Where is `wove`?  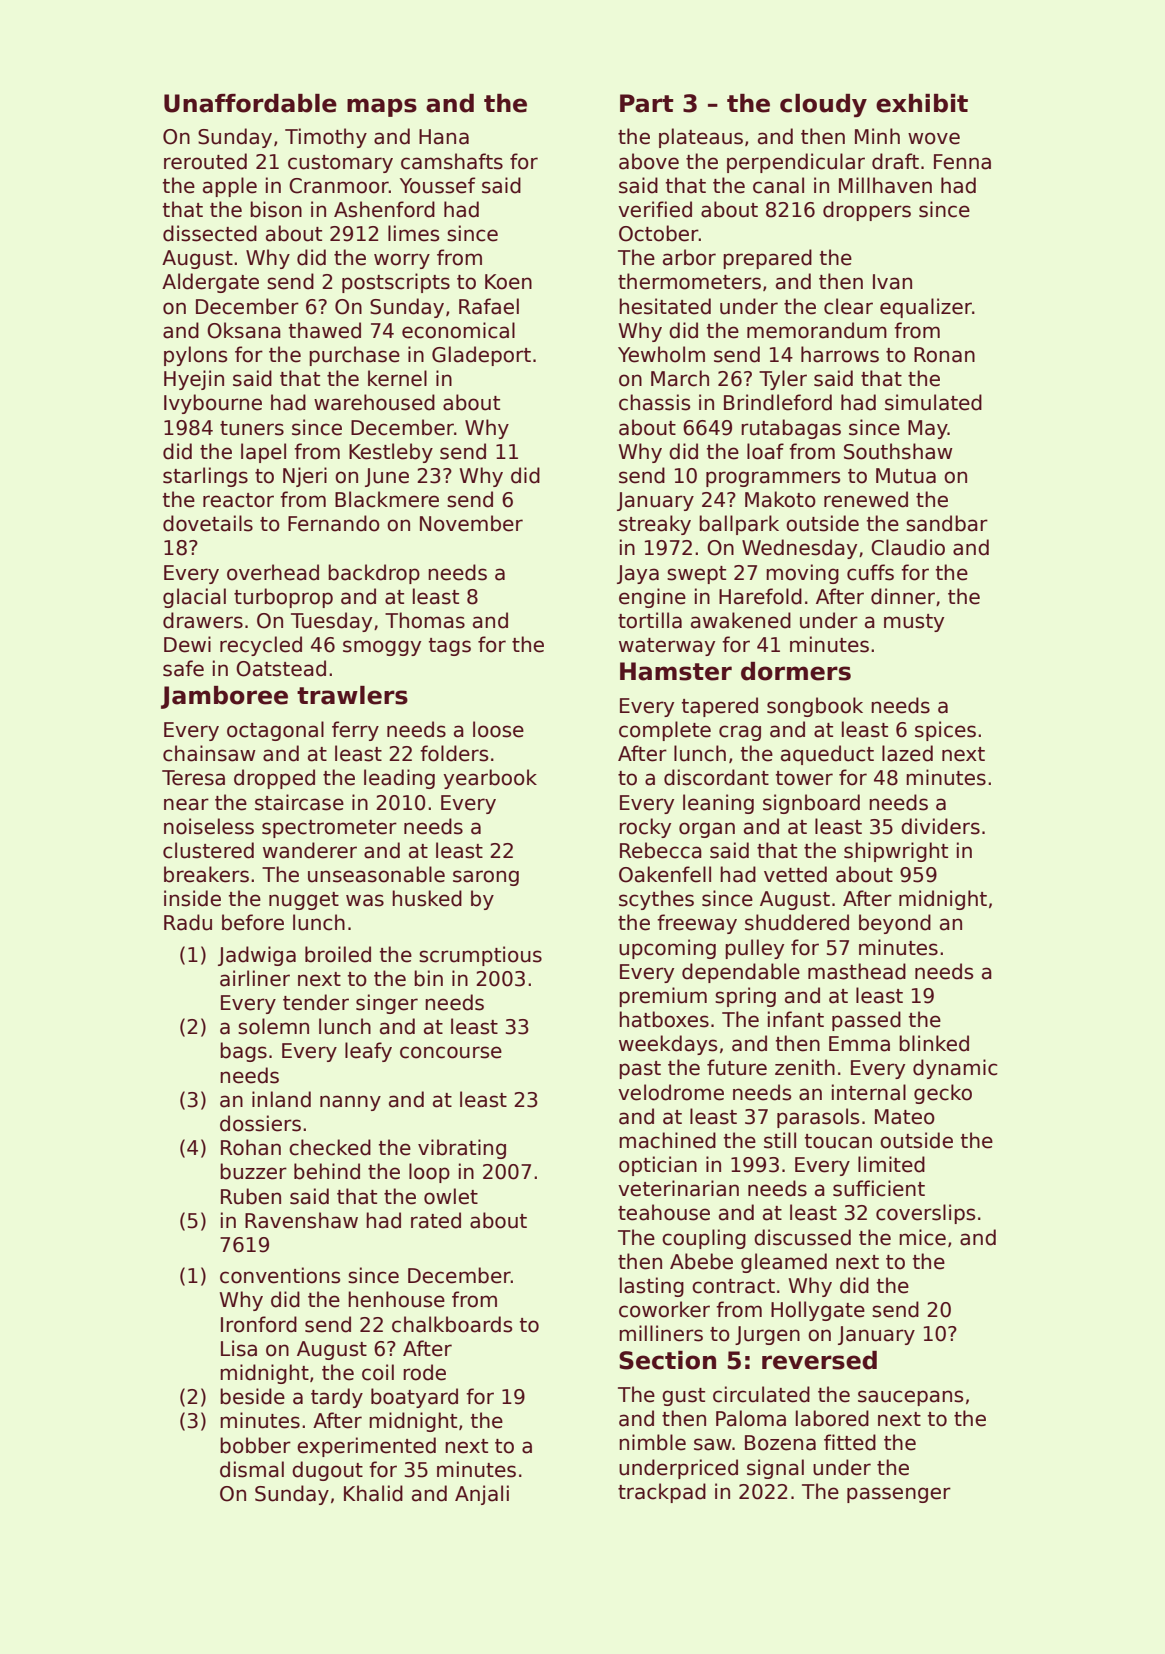
wove is located at coordinates (934, 138).
